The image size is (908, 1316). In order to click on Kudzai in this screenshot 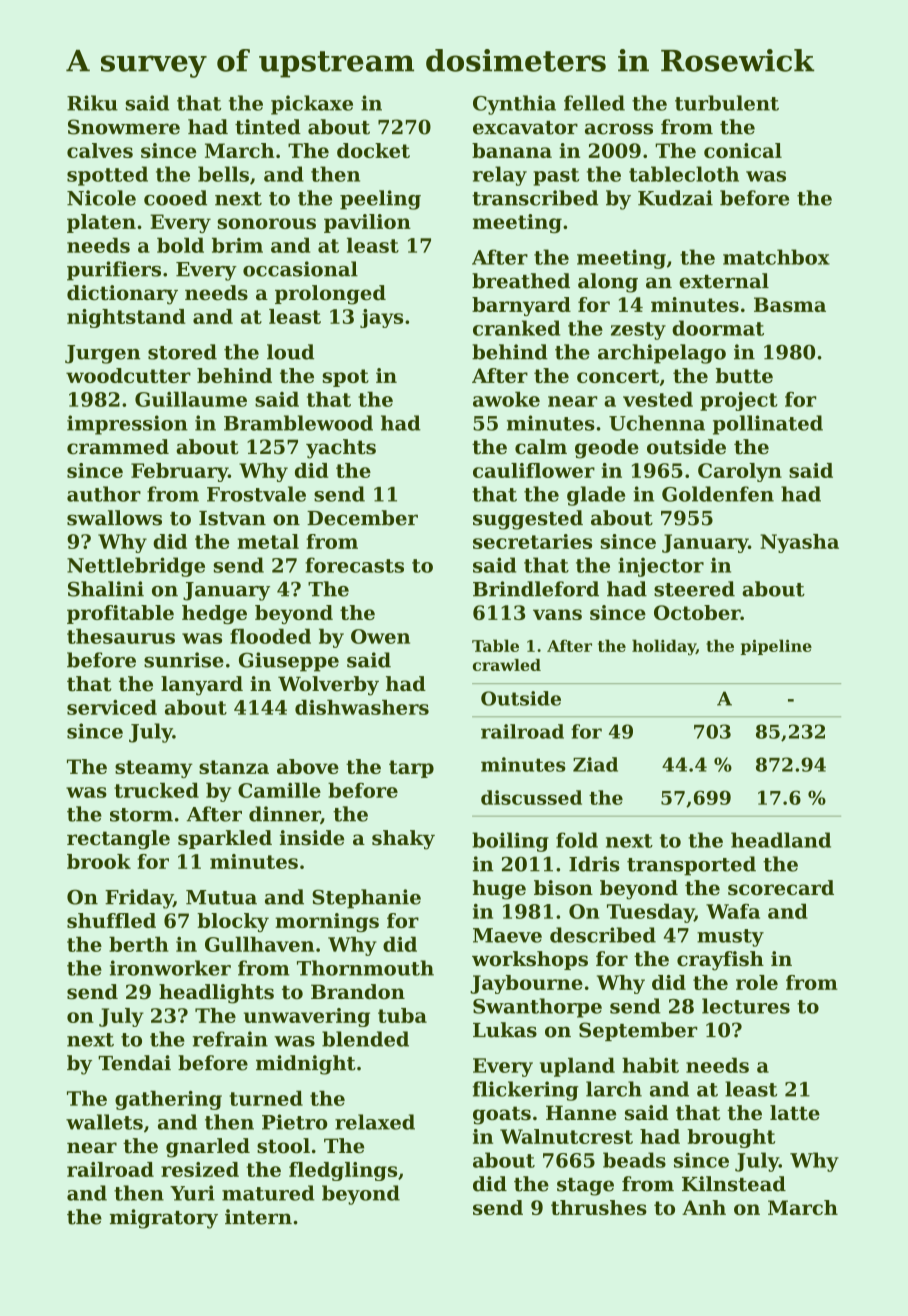, I will do `click(675, 198)`.
